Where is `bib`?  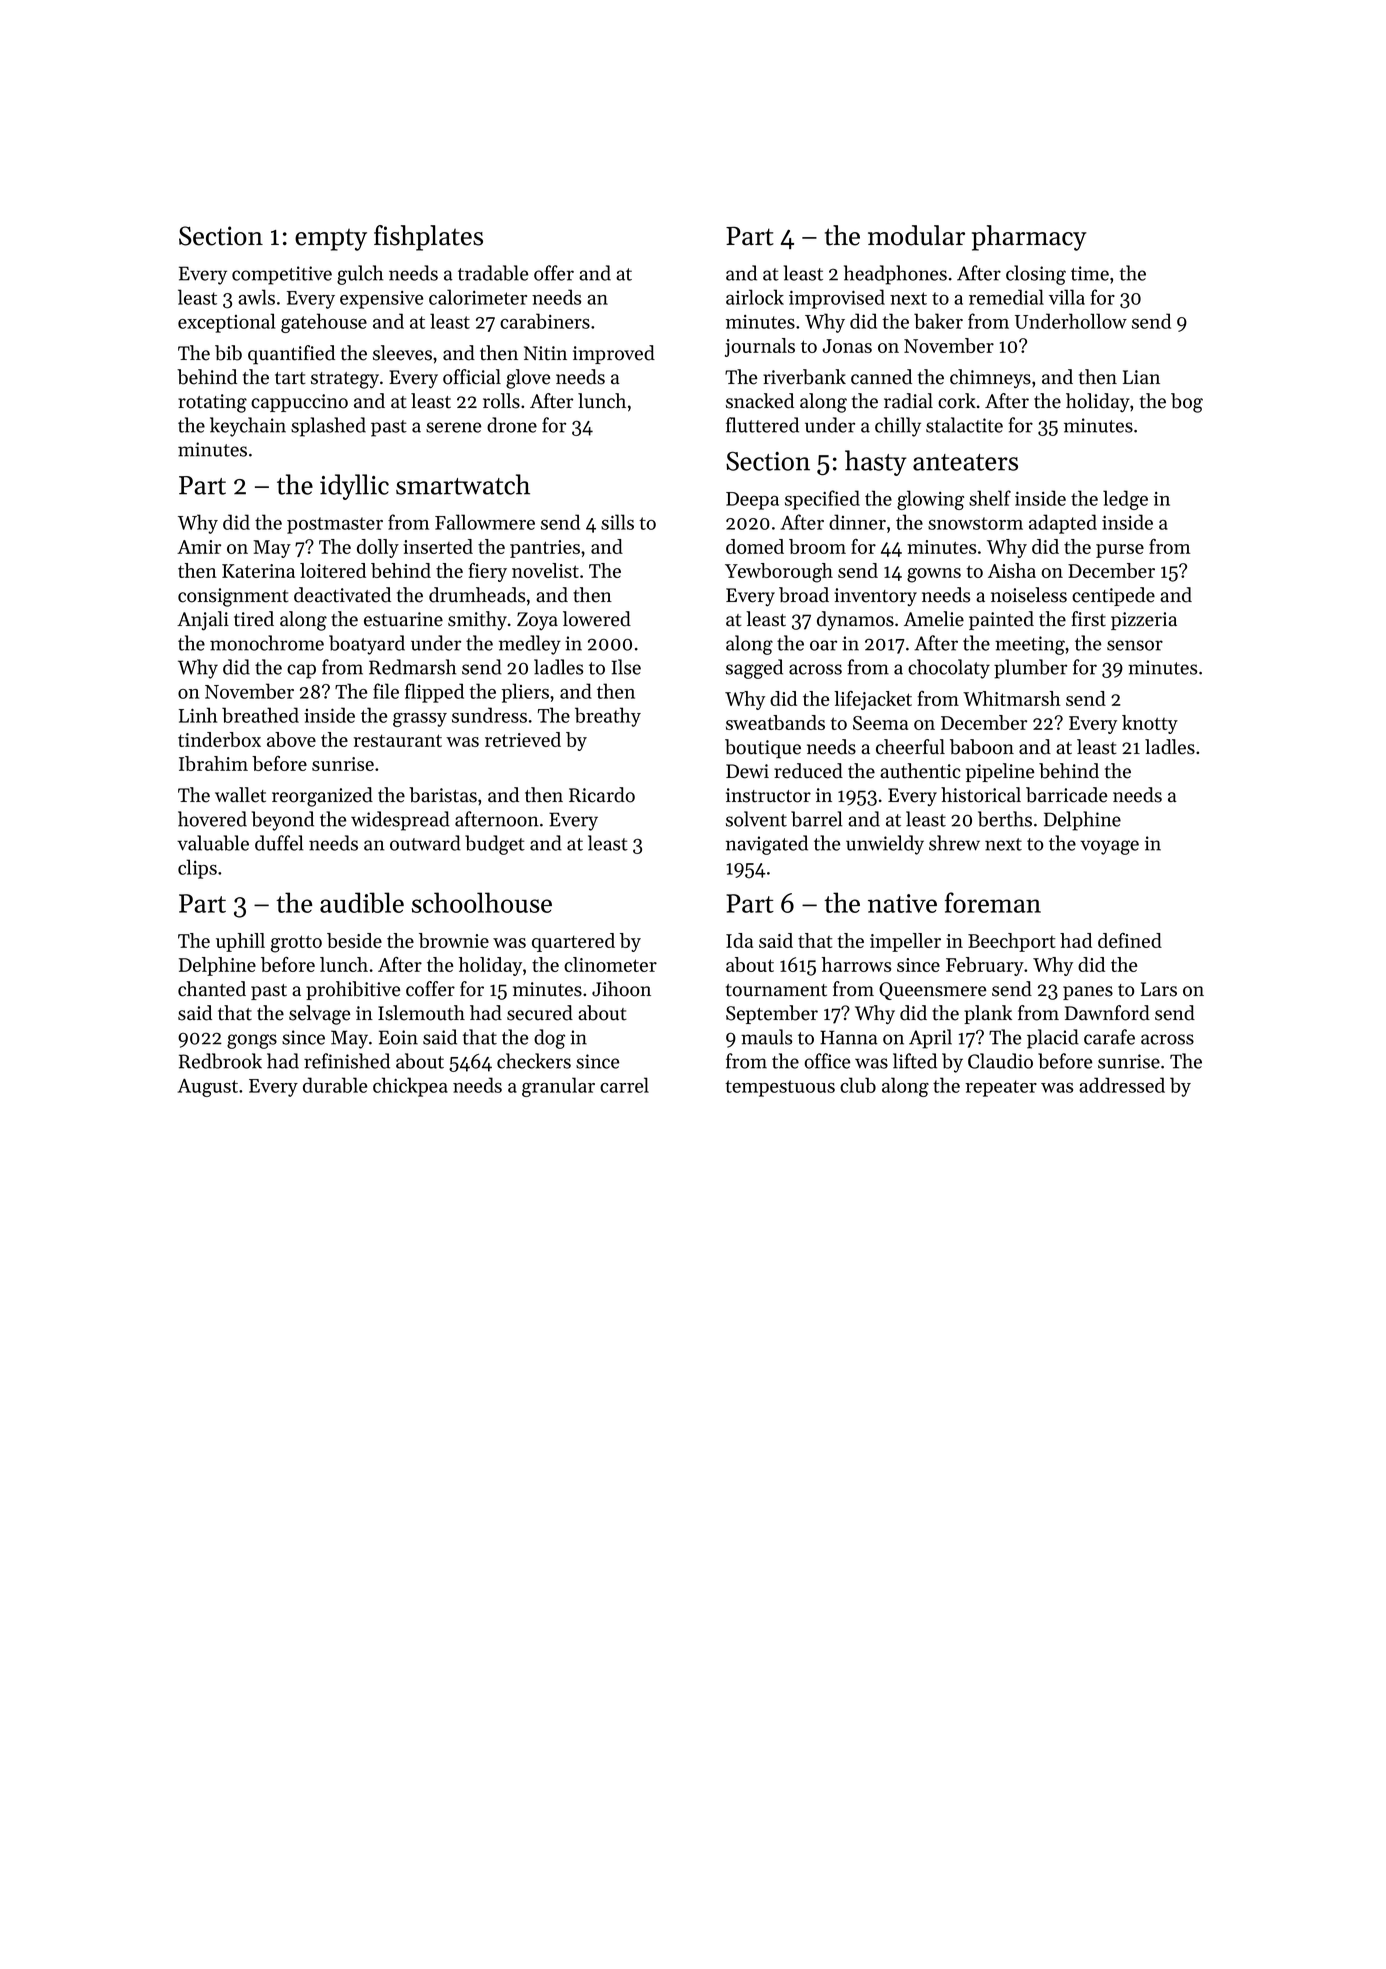 bib is located at coordinates (228, 353).
